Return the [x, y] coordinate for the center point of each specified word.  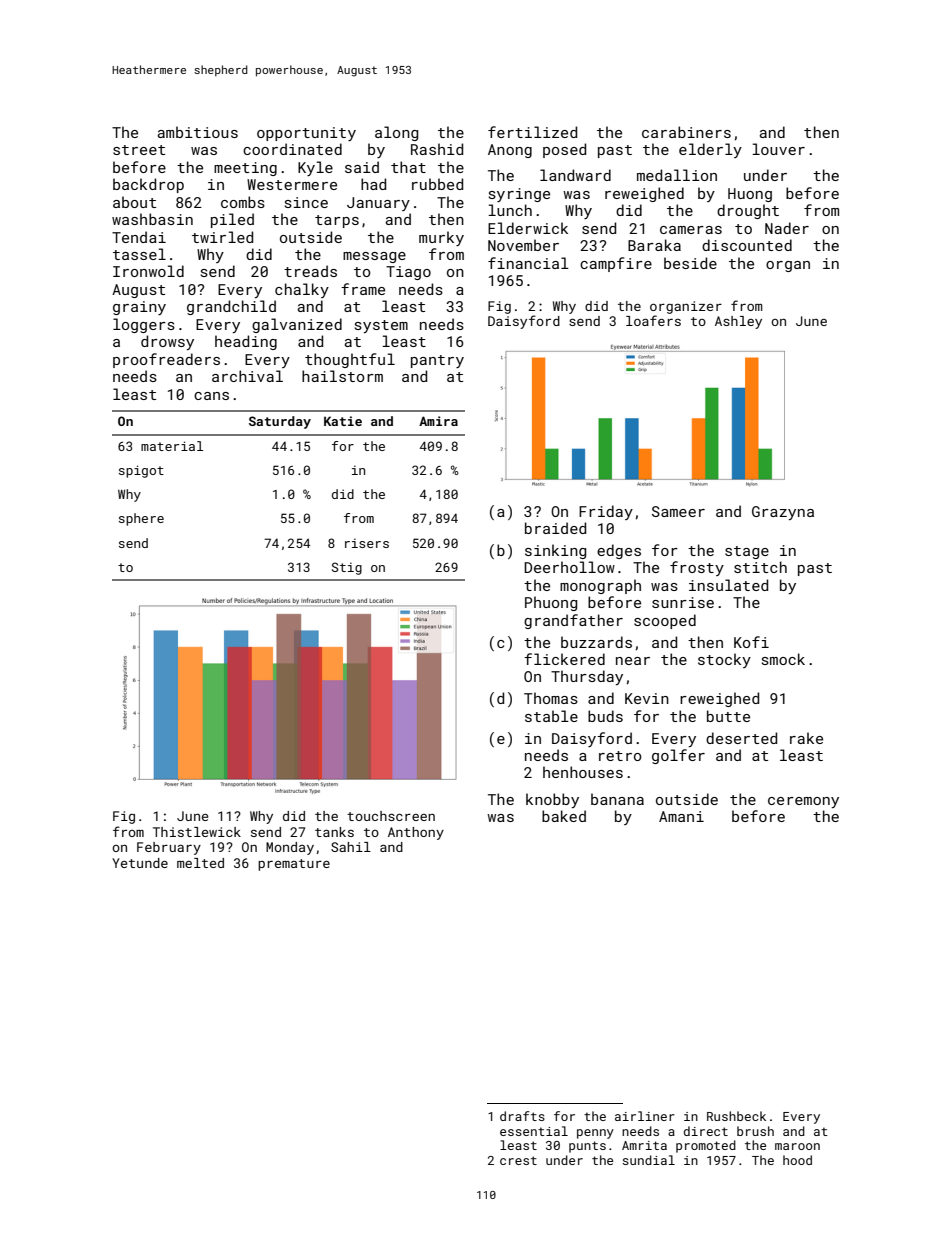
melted [200, 863]
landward [575, 175]
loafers [653, 320]
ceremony [803, 802]
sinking [555, 551]
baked [564, 816]
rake [806, 738]
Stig [347, 568]
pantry [437, 361]
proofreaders [166, 360]
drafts [522, 1116]
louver [778, 149]
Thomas [551, 698]
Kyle [315, 168]
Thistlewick [197, 832]
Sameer [678, 511]
